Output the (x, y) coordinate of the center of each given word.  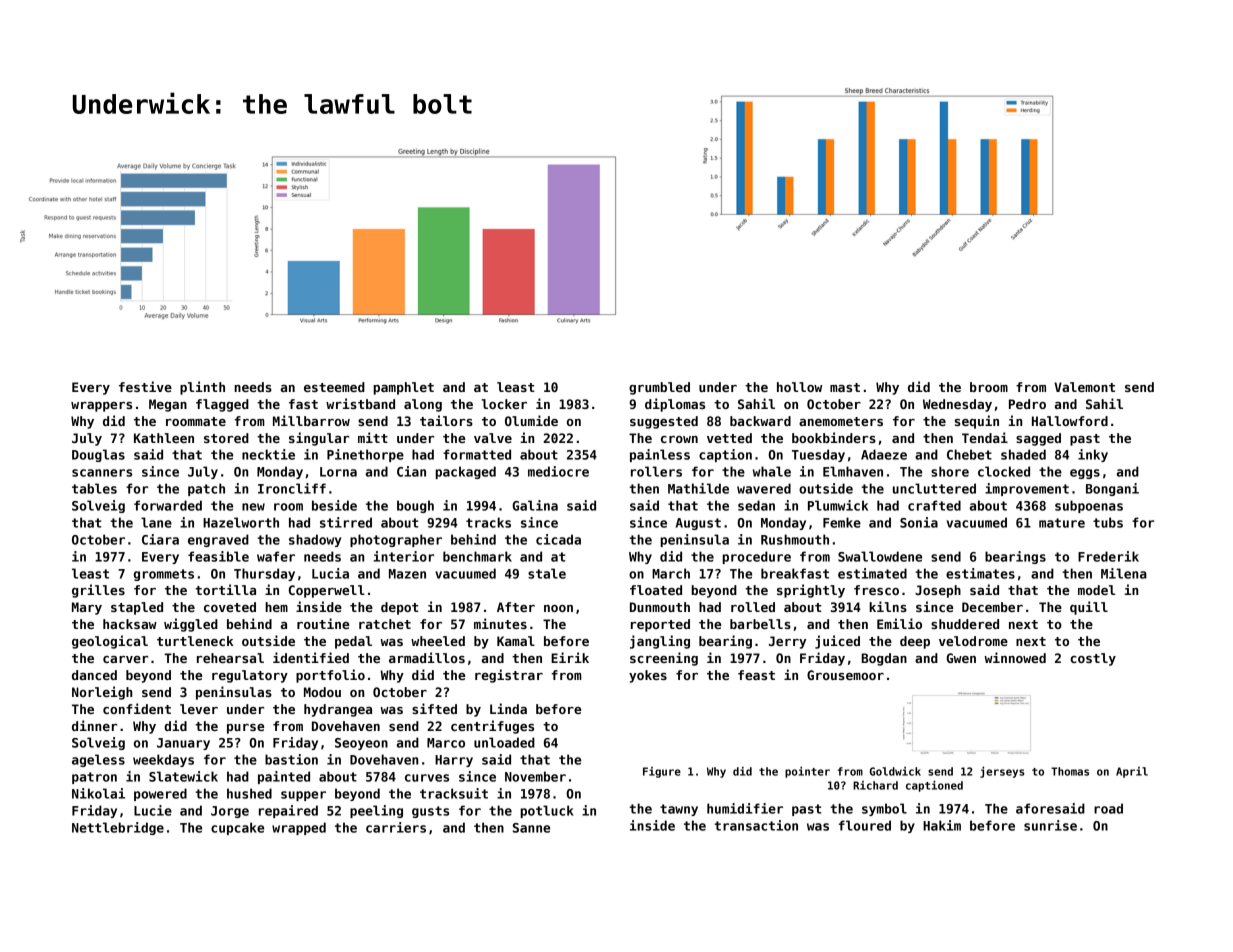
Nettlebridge (118, 828)
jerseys (1002, 772)
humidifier (745, 808)
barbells (760, 624)
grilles (98, 591)
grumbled (659, 388)
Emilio (899, 623)
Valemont (1084, 387)
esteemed (334, 387)
